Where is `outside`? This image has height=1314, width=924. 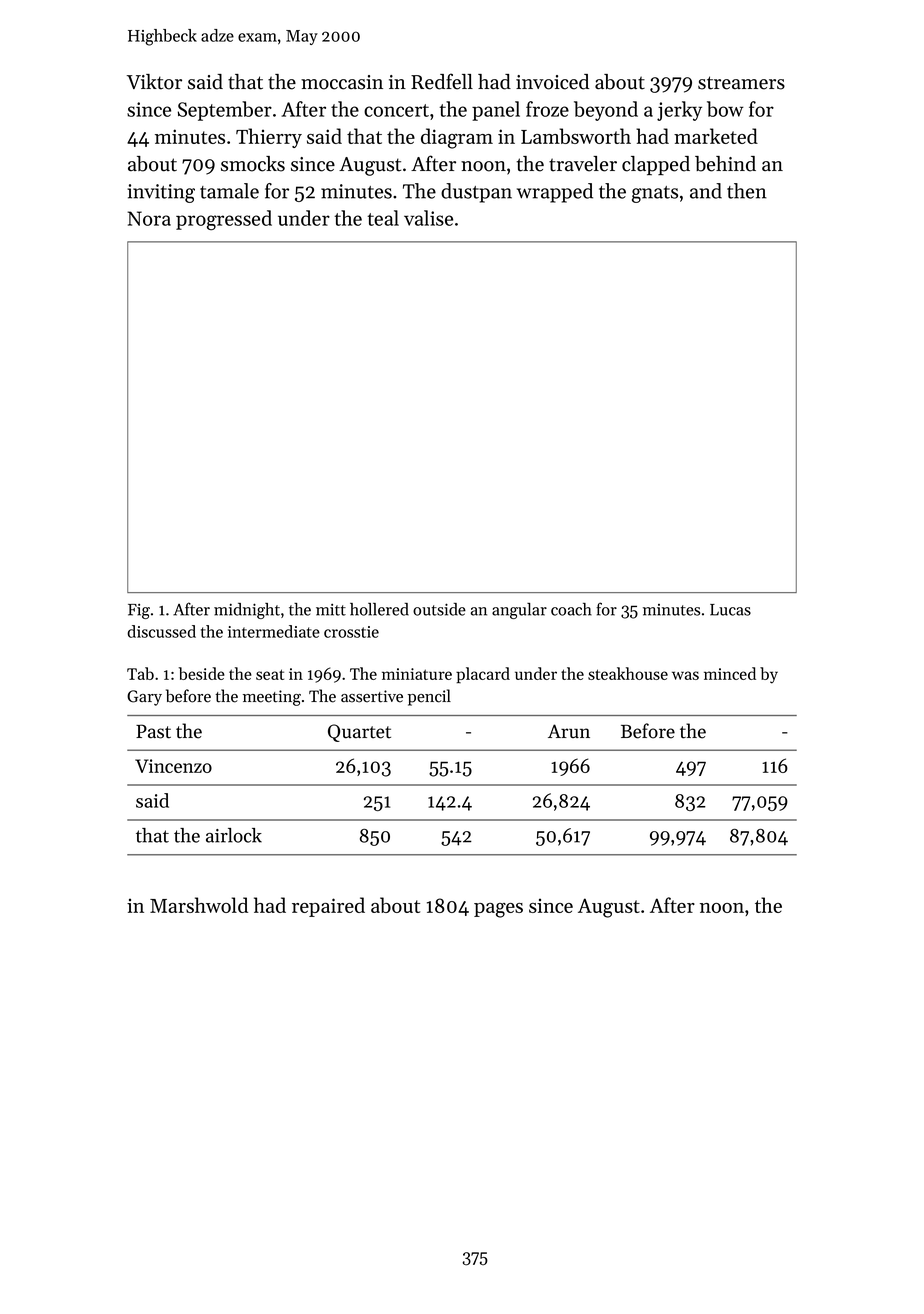 outside is located at coordinates (439, 609).
